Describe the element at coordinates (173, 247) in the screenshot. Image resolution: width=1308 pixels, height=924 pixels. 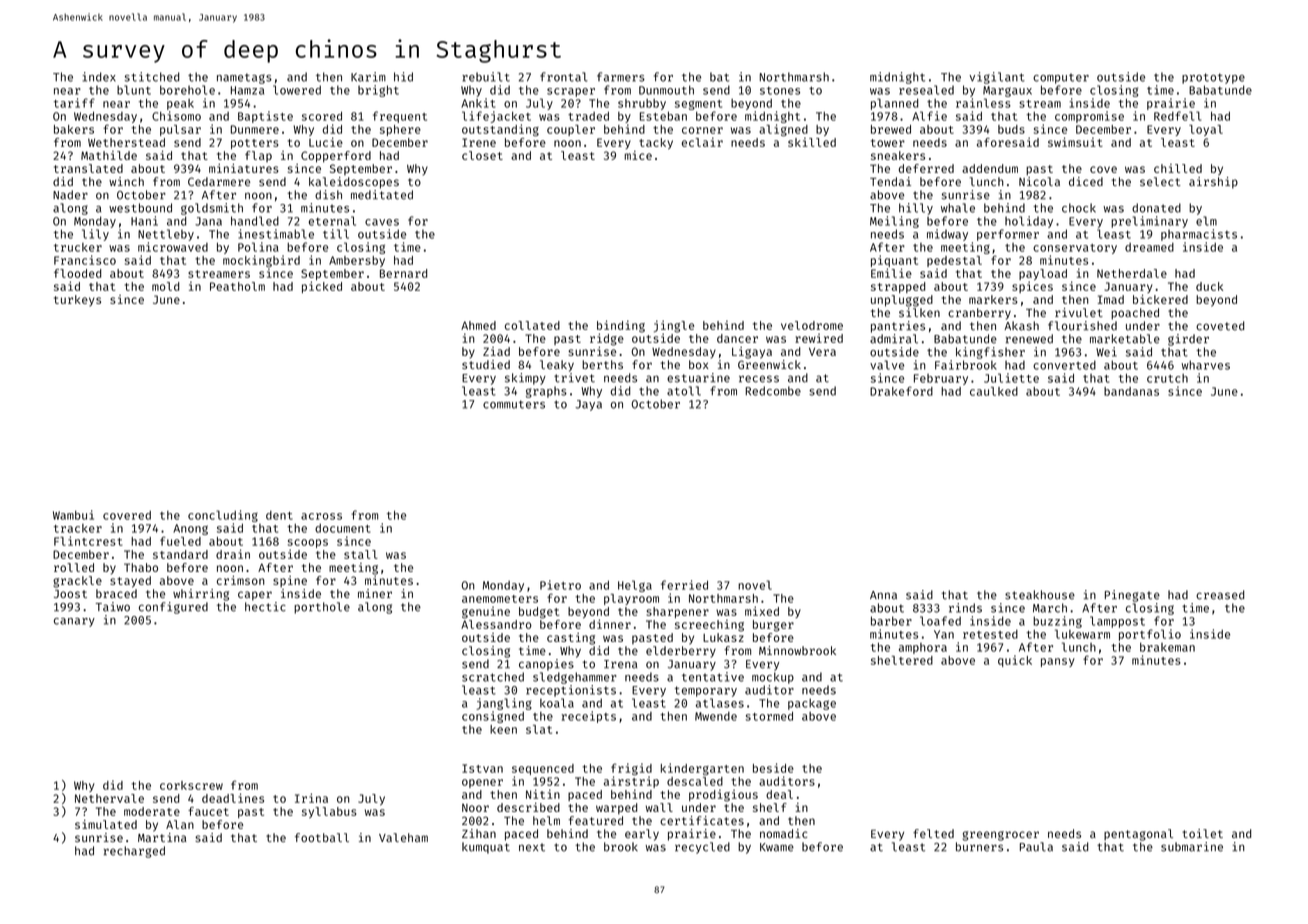
I see `microwaved` at that location.
